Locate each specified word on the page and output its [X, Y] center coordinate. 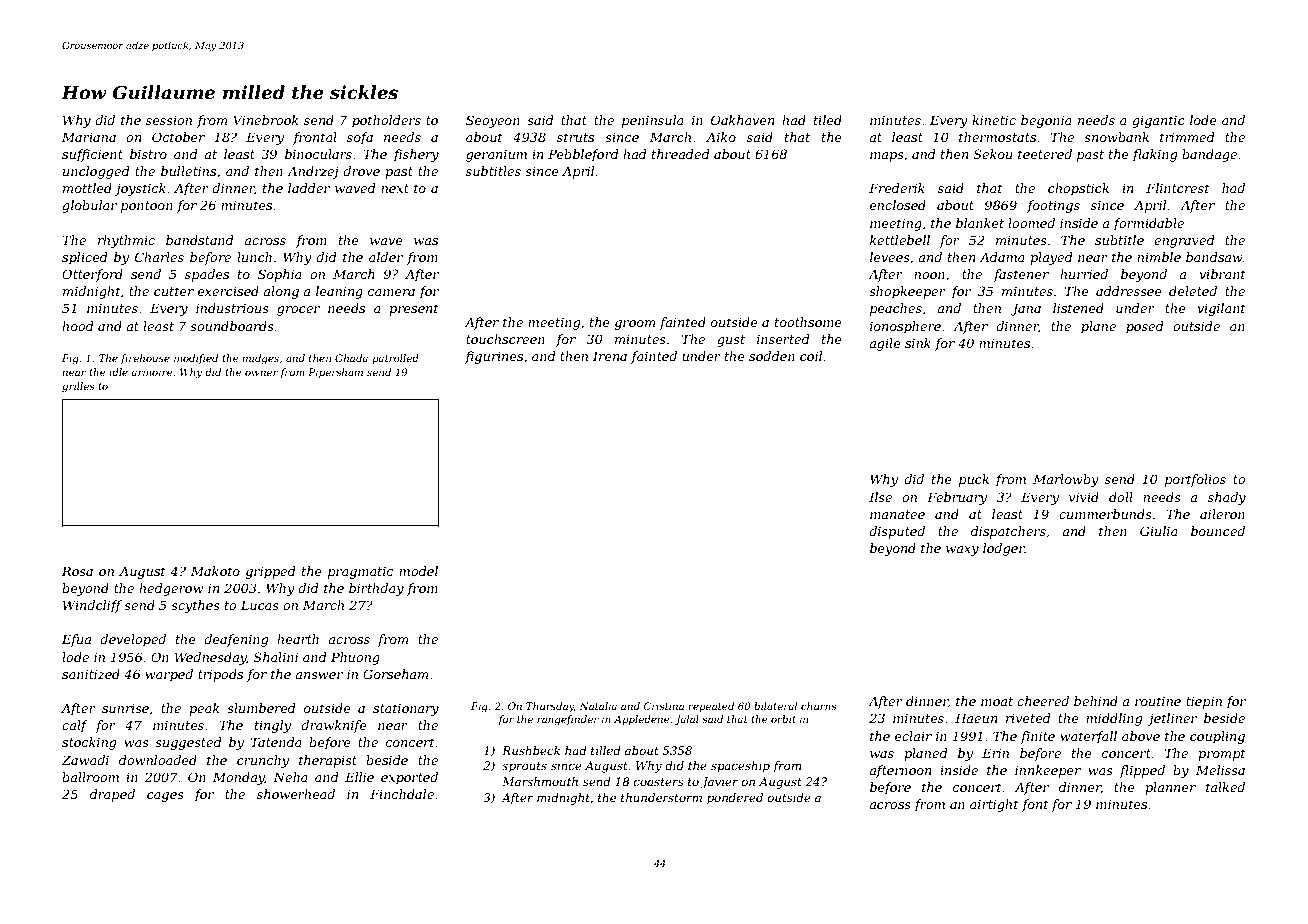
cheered [1043, 701]
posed [1145, 327]
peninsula [653, 121]
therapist [328, 761]
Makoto [215, 571]
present [414, 310]
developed [133, 640]
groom [635, 325]
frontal [315, 138]
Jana [1026, 309]
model [418, 571]
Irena [610, 356]
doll [1121, 497]
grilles [78, 387]
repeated [711, 707]
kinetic [994, 120]
